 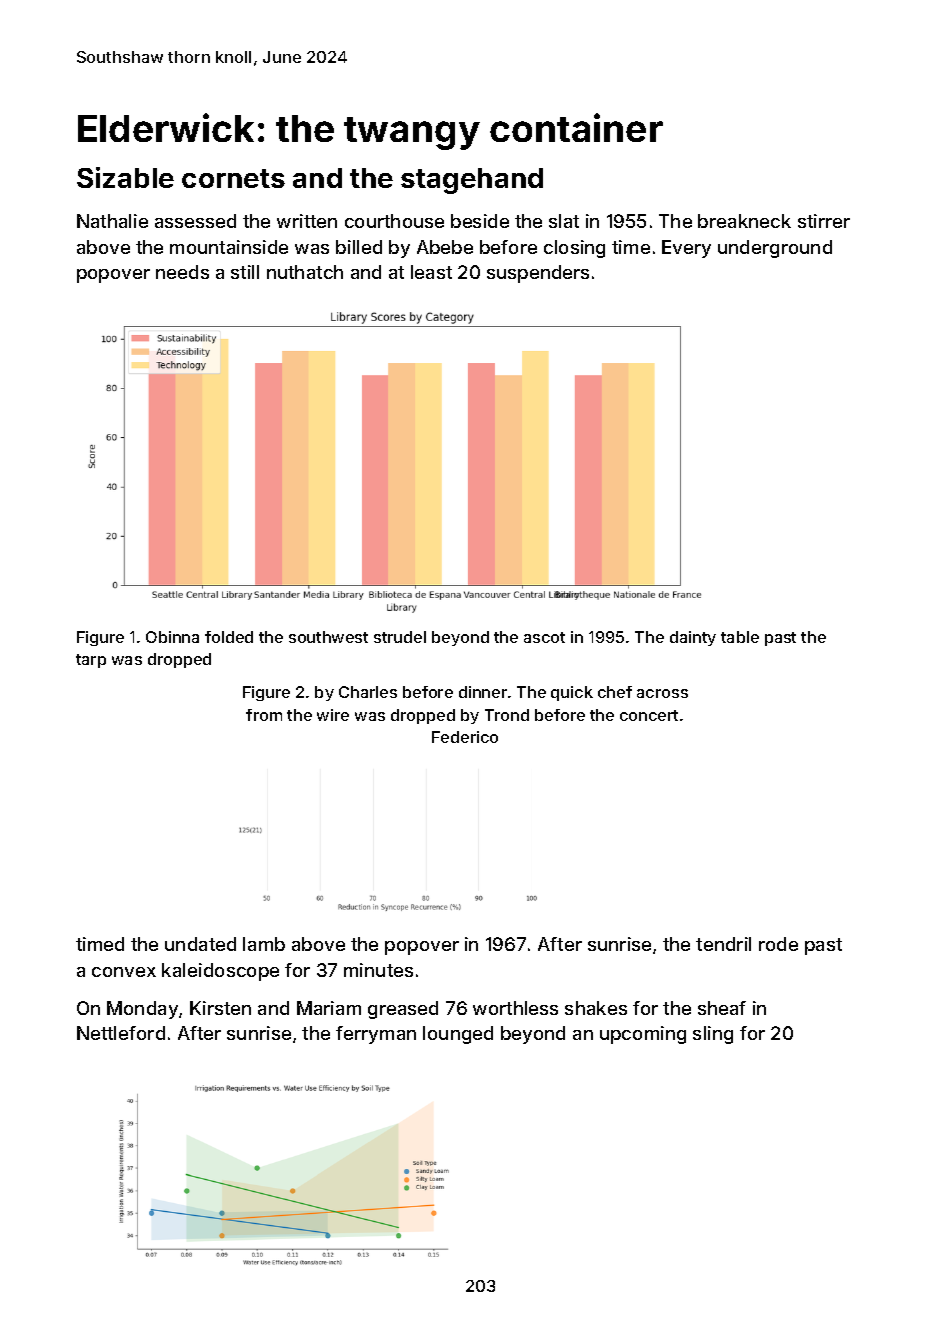 What do you see at coordinates (465, 737) in the screenshot?
I see `Federico` at bounding box center [465, 737].
